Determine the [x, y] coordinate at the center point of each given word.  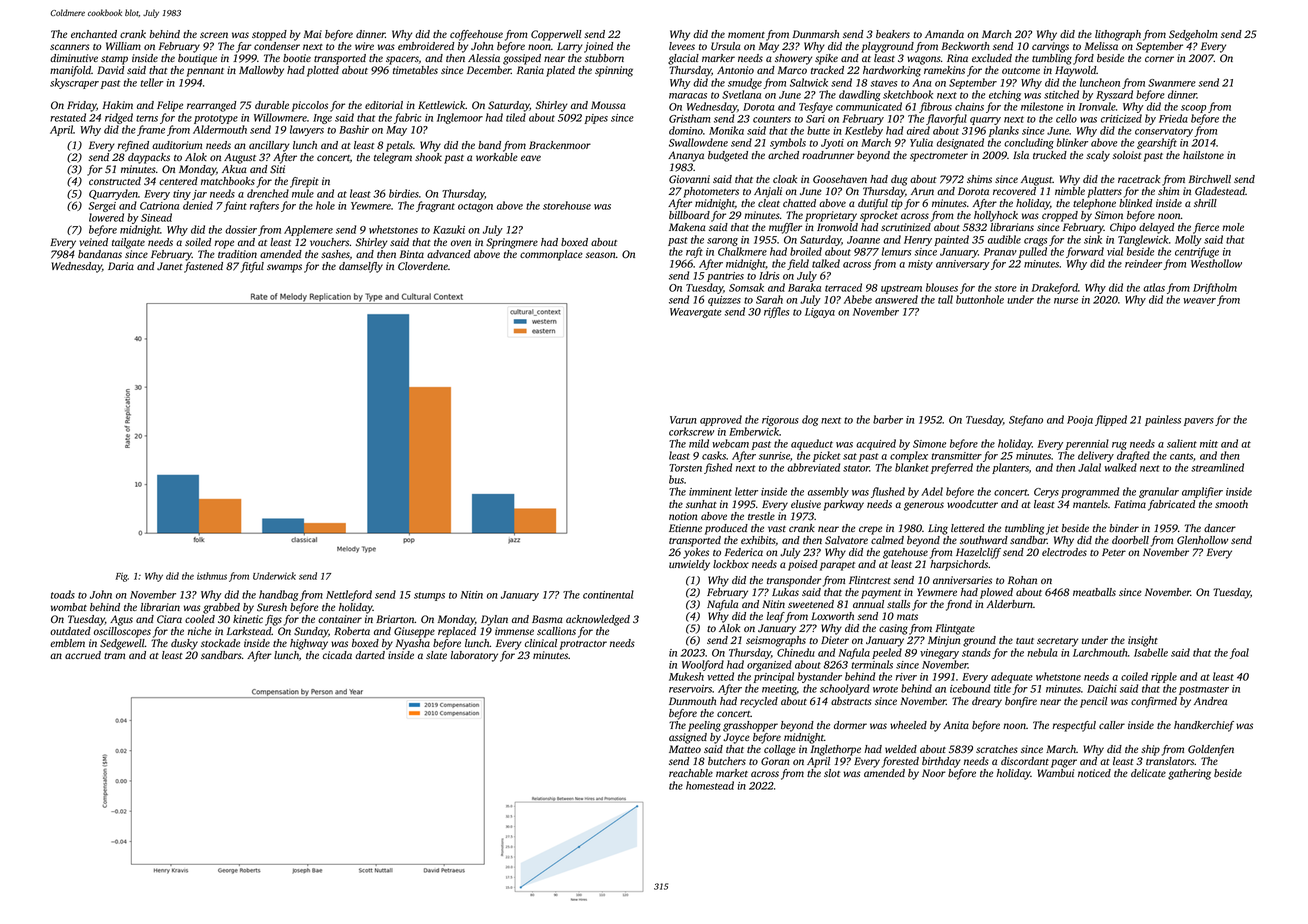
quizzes [724, 301]
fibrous [935, 107]
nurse [1066, 301]
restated [68, 117]
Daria [121, 266]
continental [608, 594]
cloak [785, 179]
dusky [184, 644]
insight [1143, 641]
